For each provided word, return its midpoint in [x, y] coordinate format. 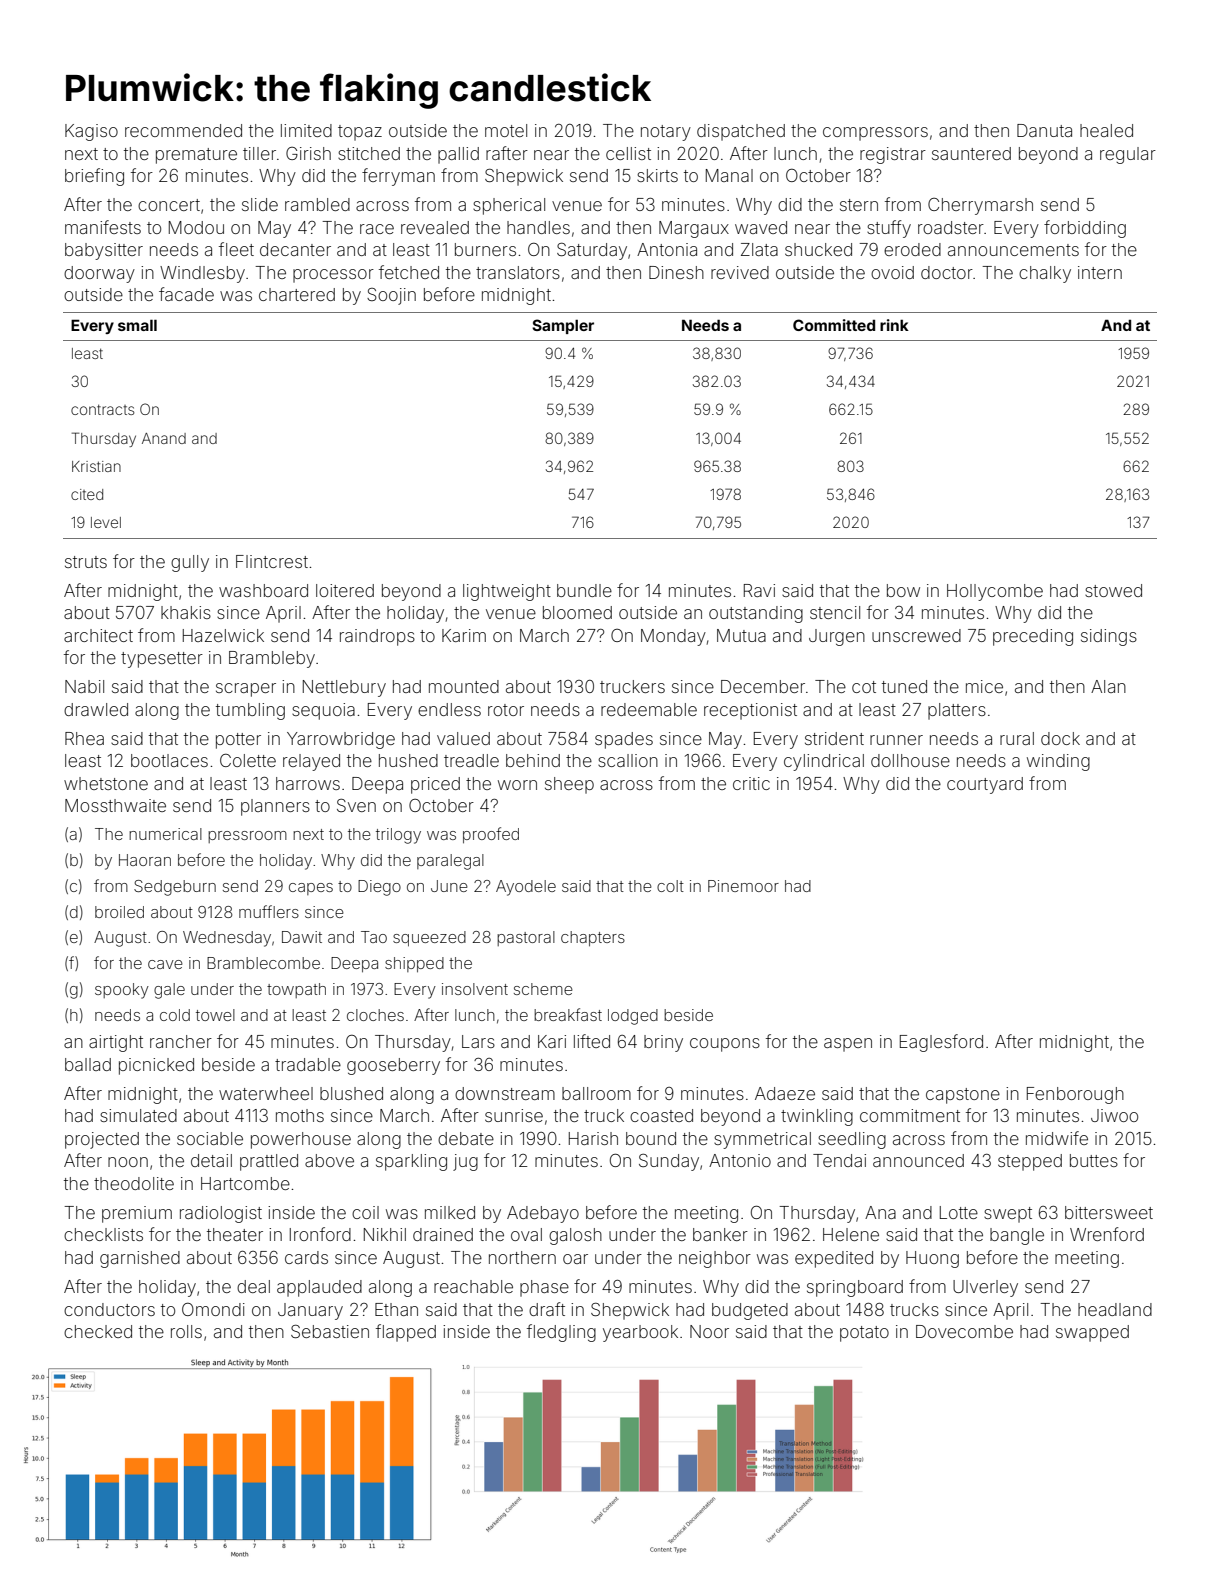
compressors [875, 134]
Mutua [741, 635]
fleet [236, 249]
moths [300, 1115]
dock [1060, 738]
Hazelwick [223, 635]
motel [506, 130]
